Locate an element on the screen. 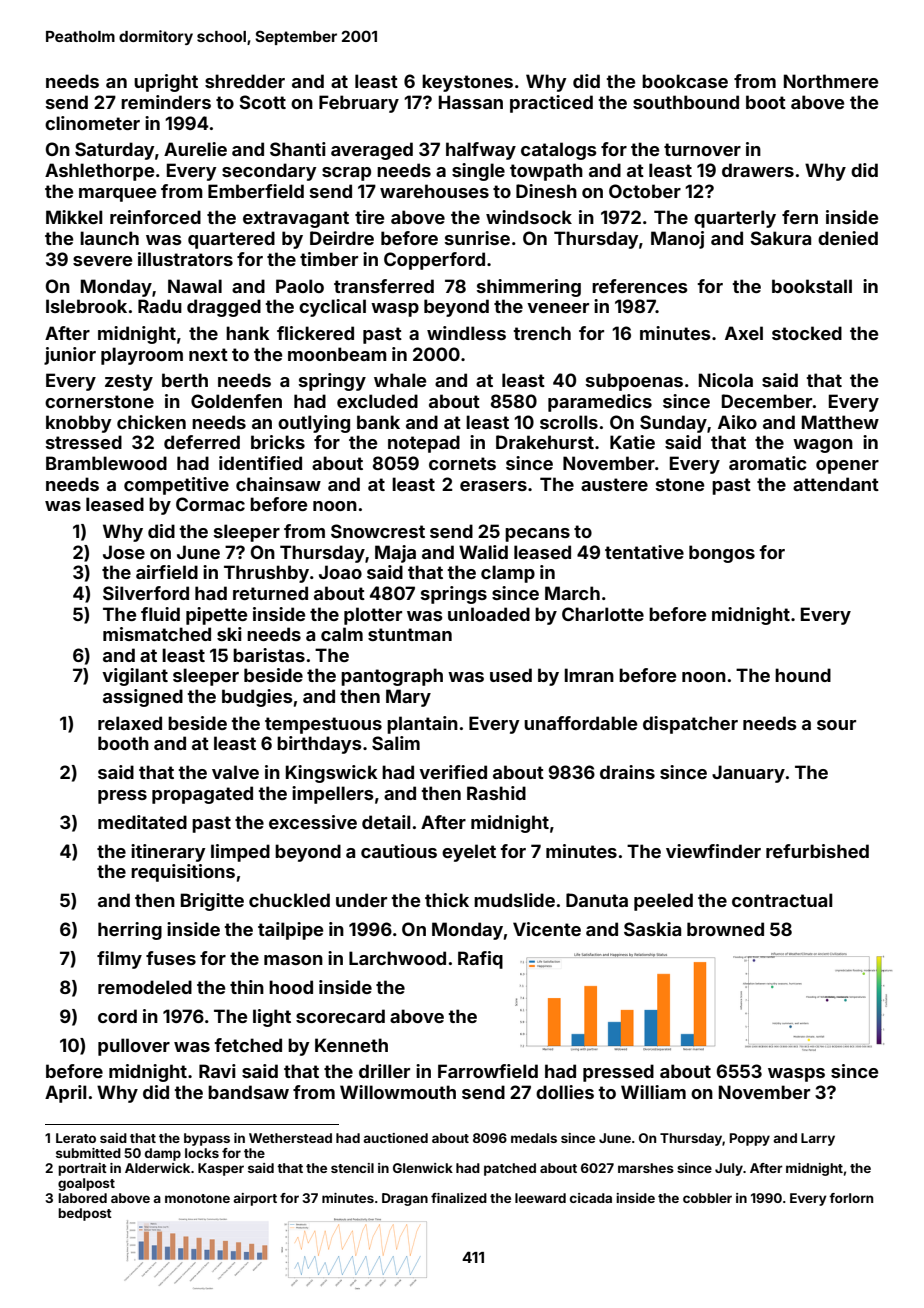 This screenshot has width=924, height=1308. fern is located at coordinates (800, 217).
